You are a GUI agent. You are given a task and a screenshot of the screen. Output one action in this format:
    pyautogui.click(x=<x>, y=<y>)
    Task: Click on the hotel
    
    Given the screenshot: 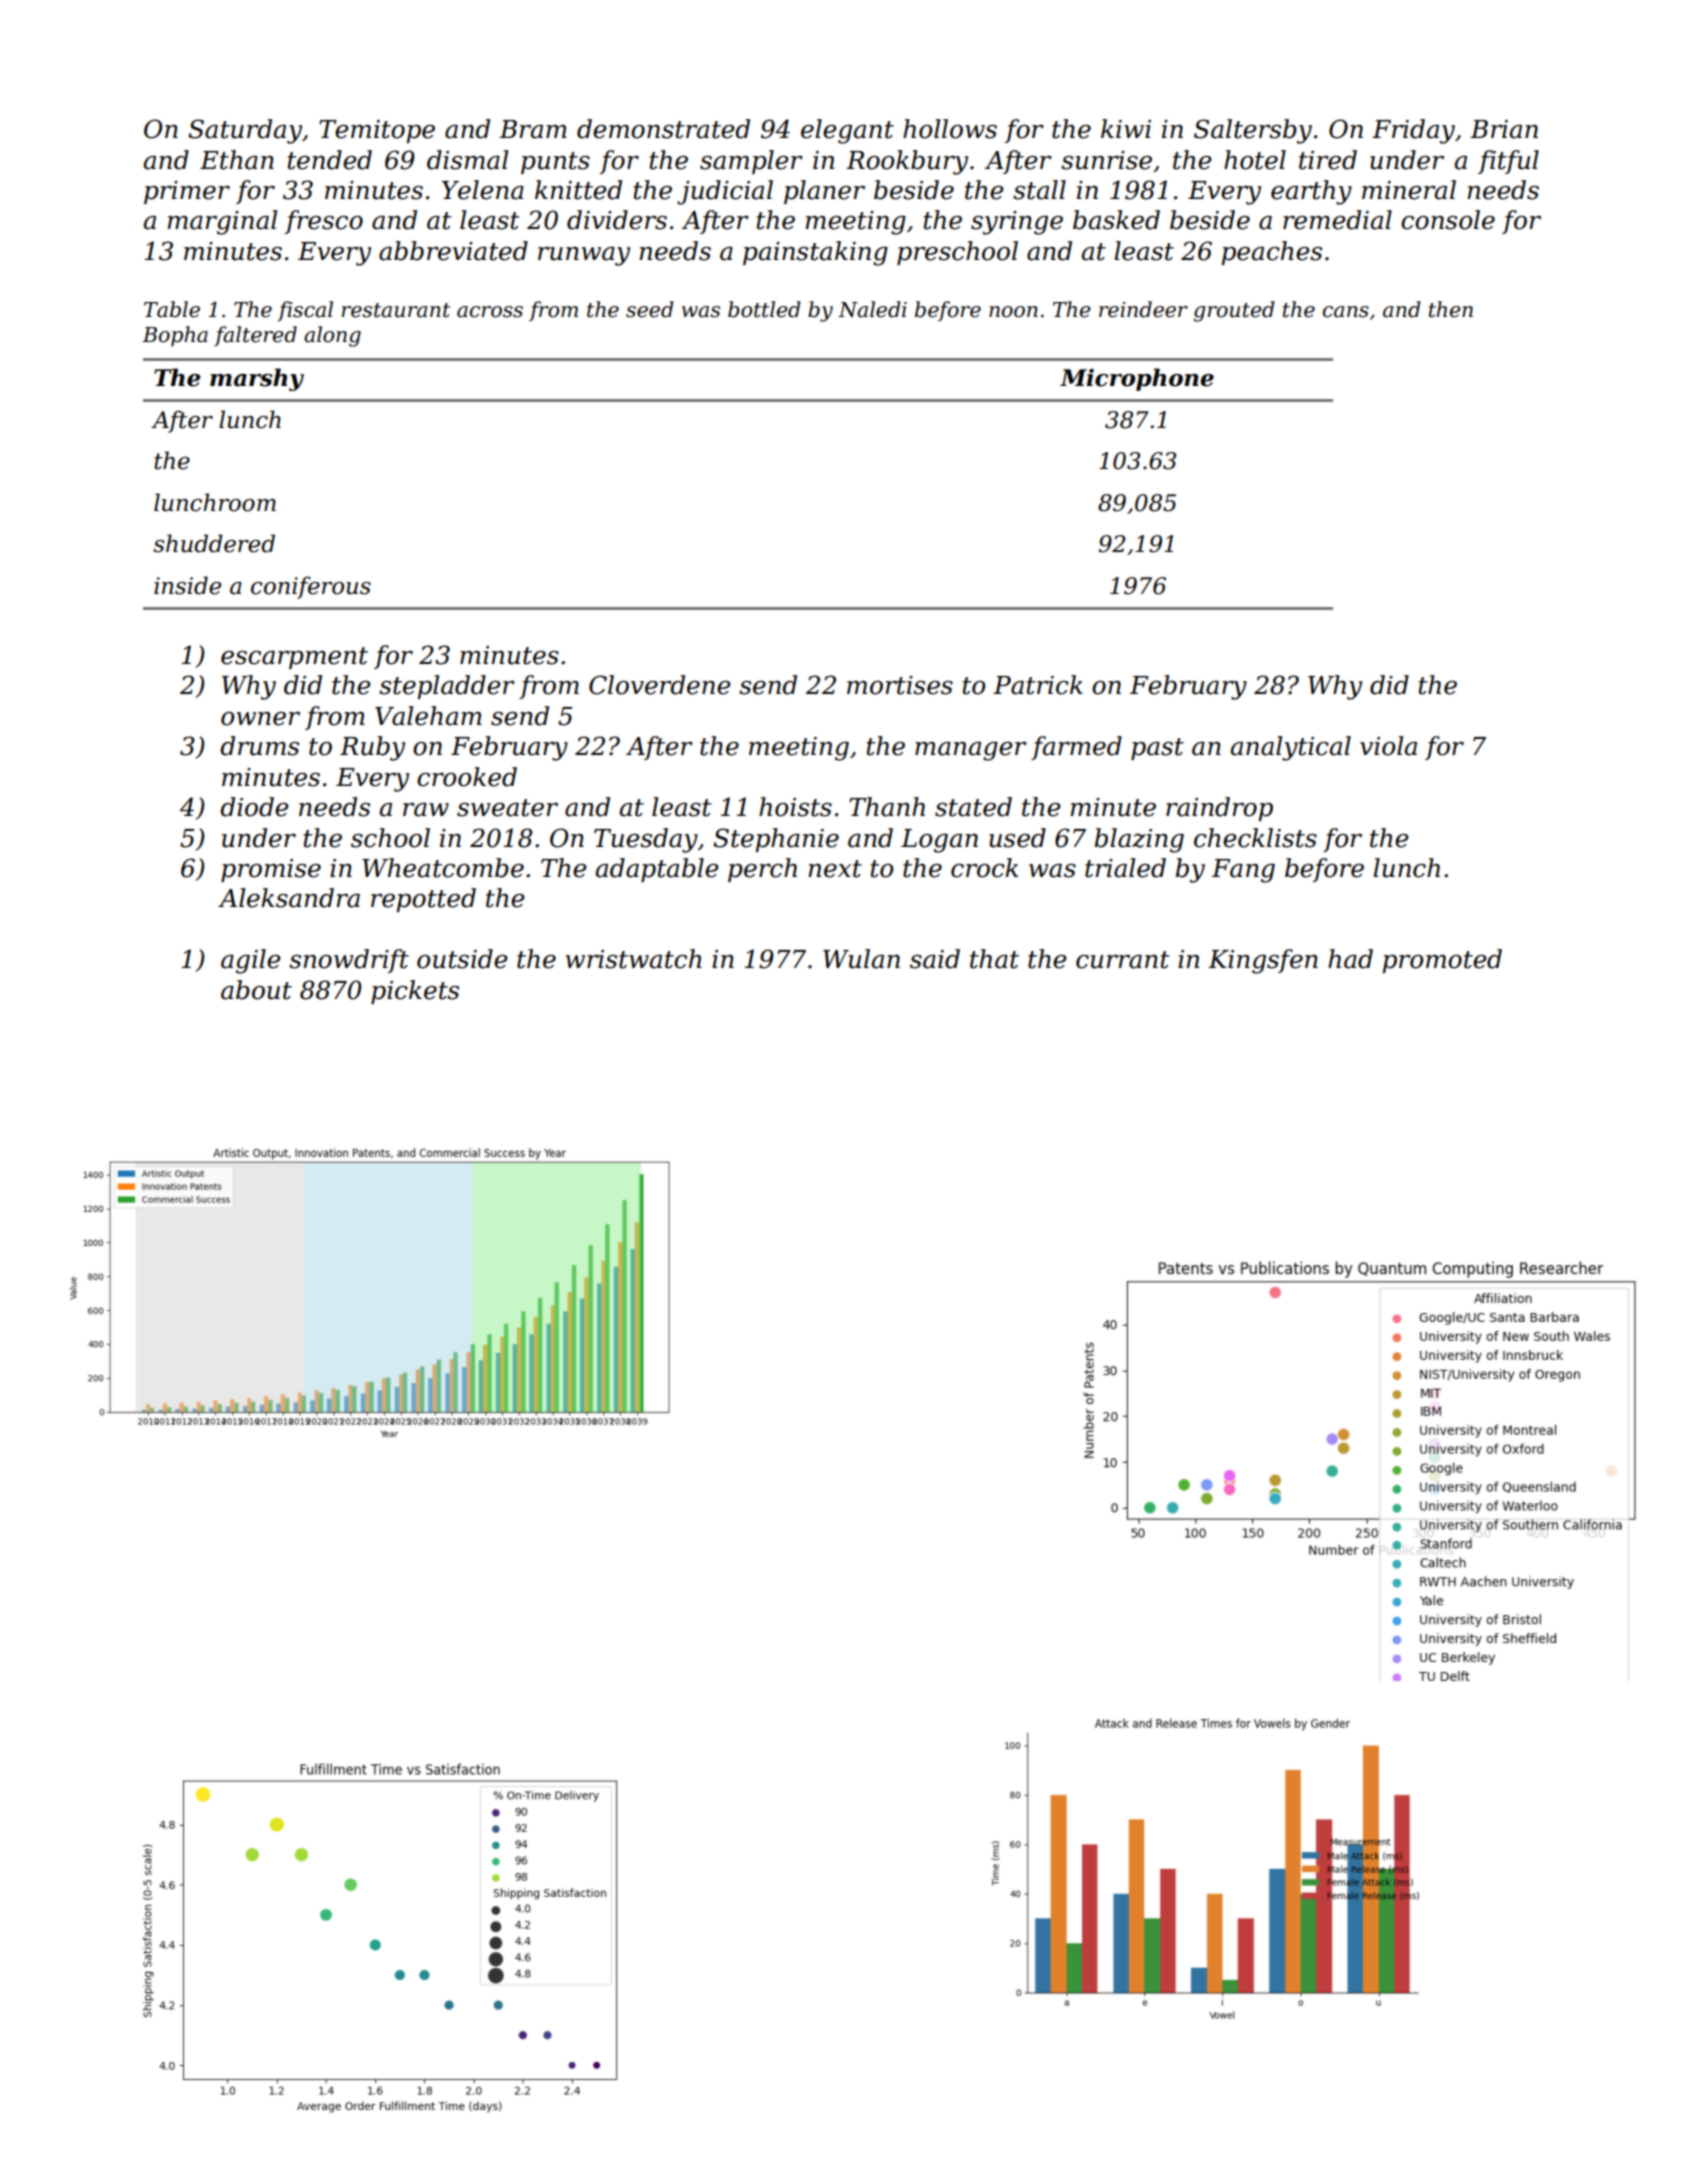 What is the action you would take?
    pyautogui.click(x=1255, y=160)
